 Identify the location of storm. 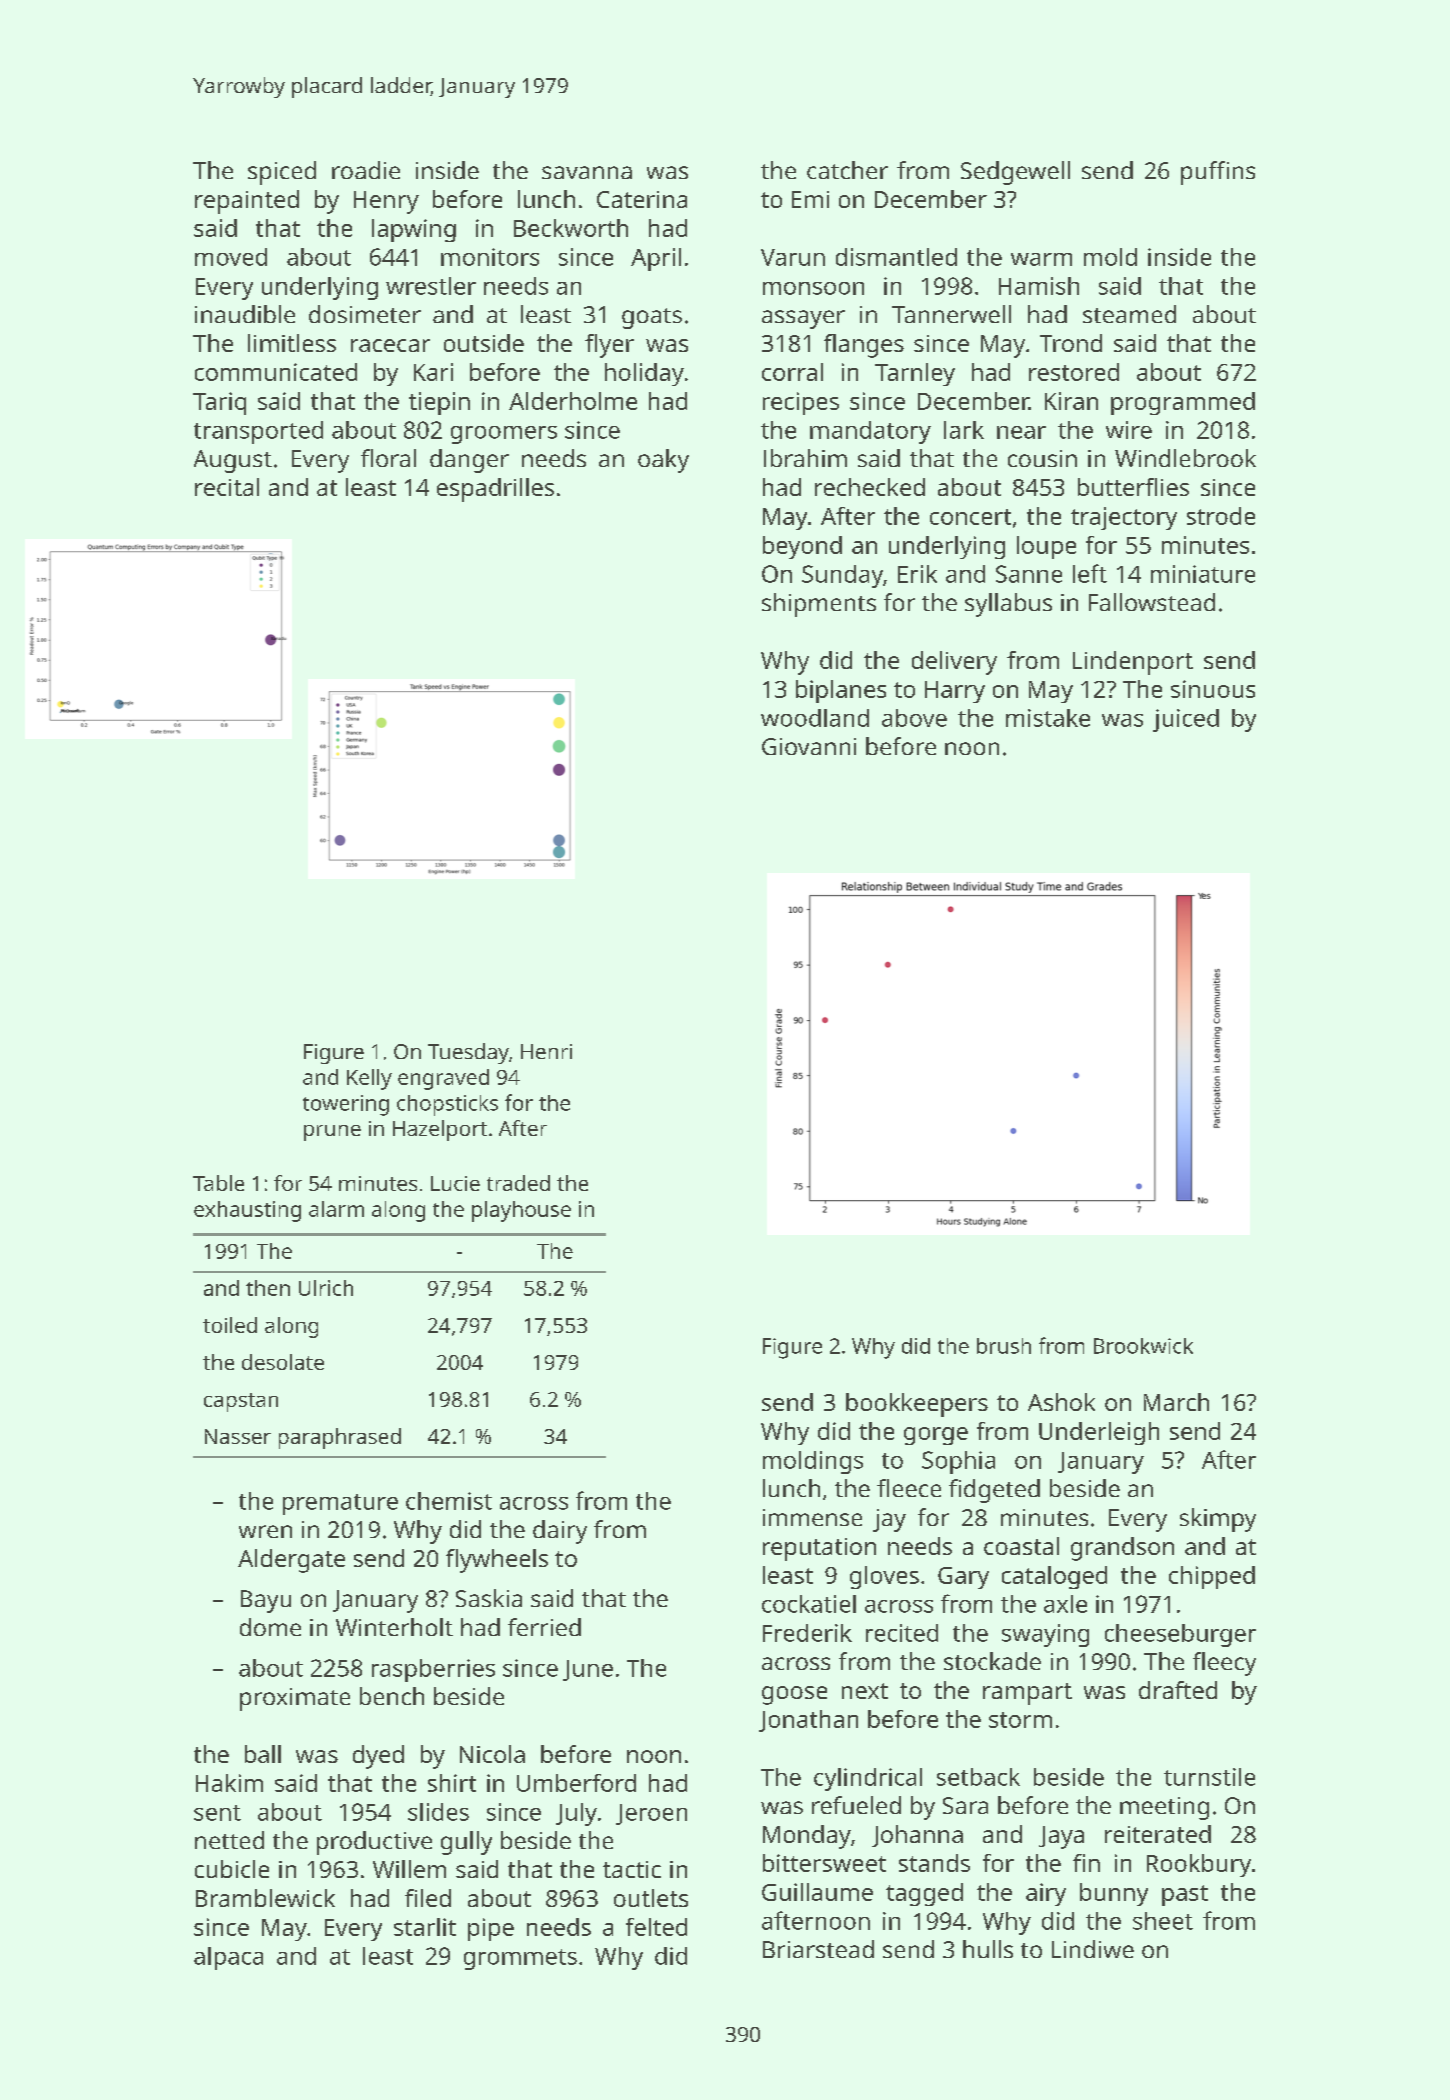
(1020, 1720).
